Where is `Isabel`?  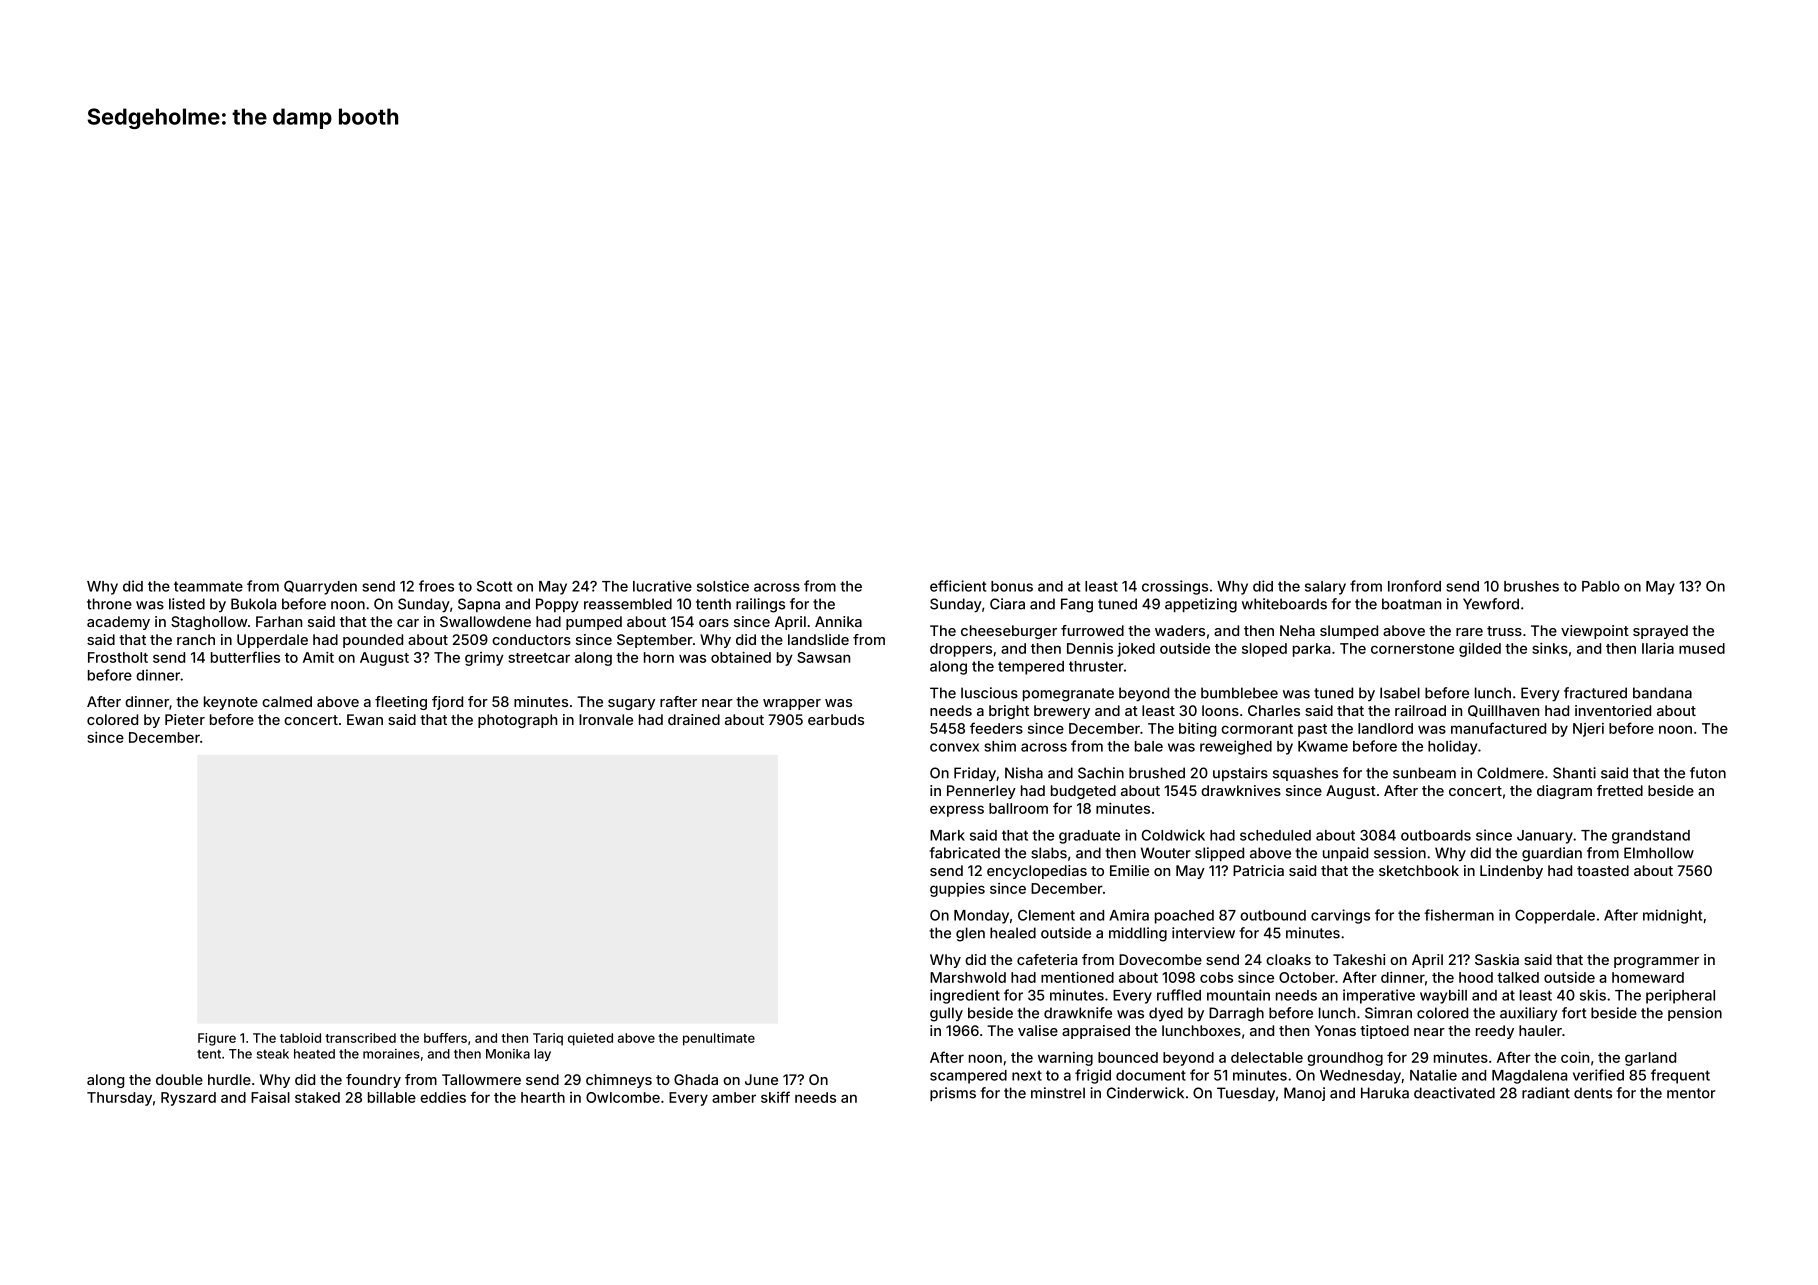 Isabel is located at coordinates (1400, 693).
